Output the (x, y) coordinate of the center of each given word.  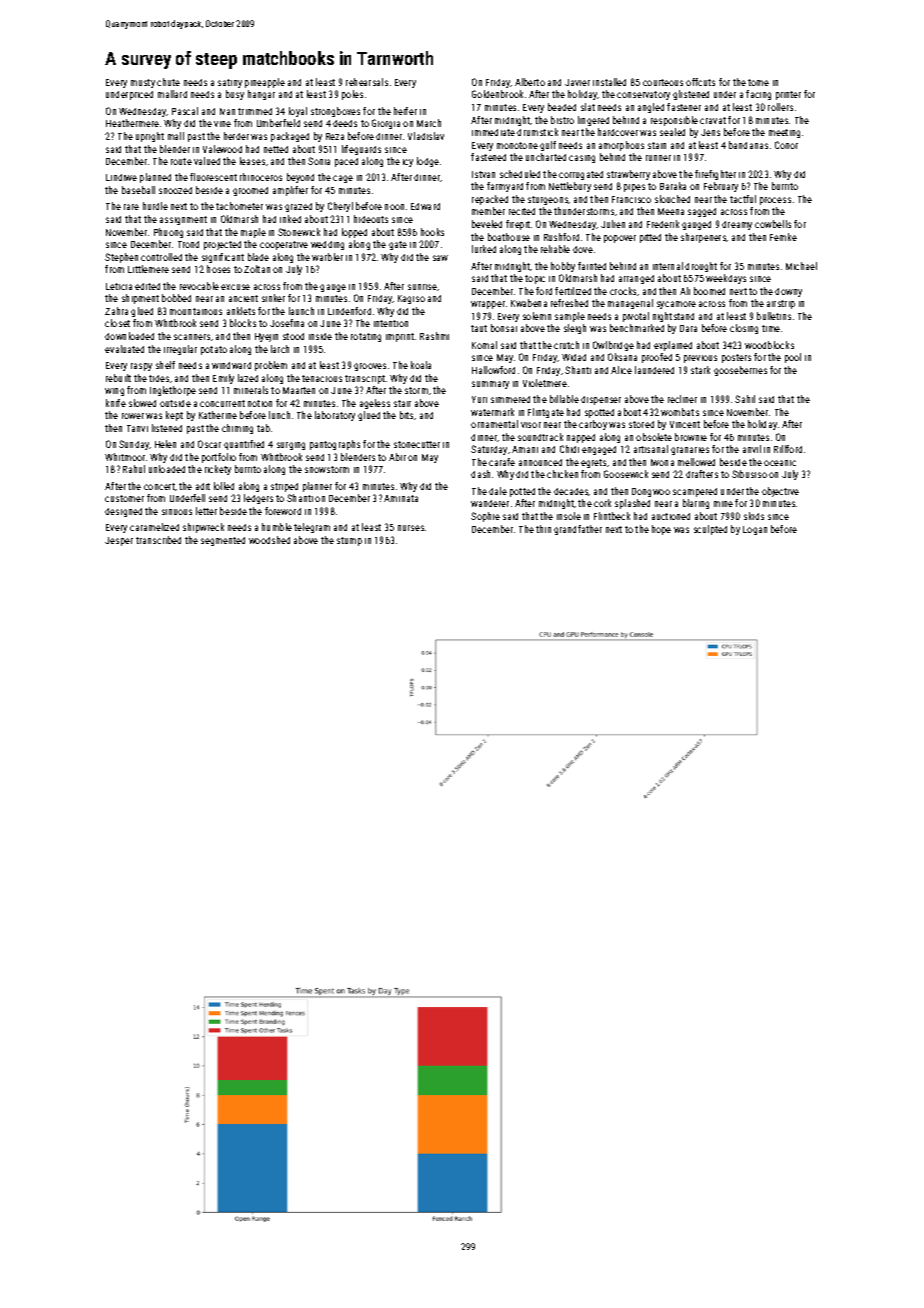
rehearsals (367, 82)
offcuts (700, 82)
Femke (783, 237)
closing (744, 329)
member (488, 211)
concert (159, 486)
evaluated (124, 349)
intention (391, 323)
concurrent (222, 403)
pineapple (265, 83)
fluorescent (213, 177)
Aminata (401, 498)
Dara (688, 328)
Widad (574, 357)
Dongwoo (651, 492)
